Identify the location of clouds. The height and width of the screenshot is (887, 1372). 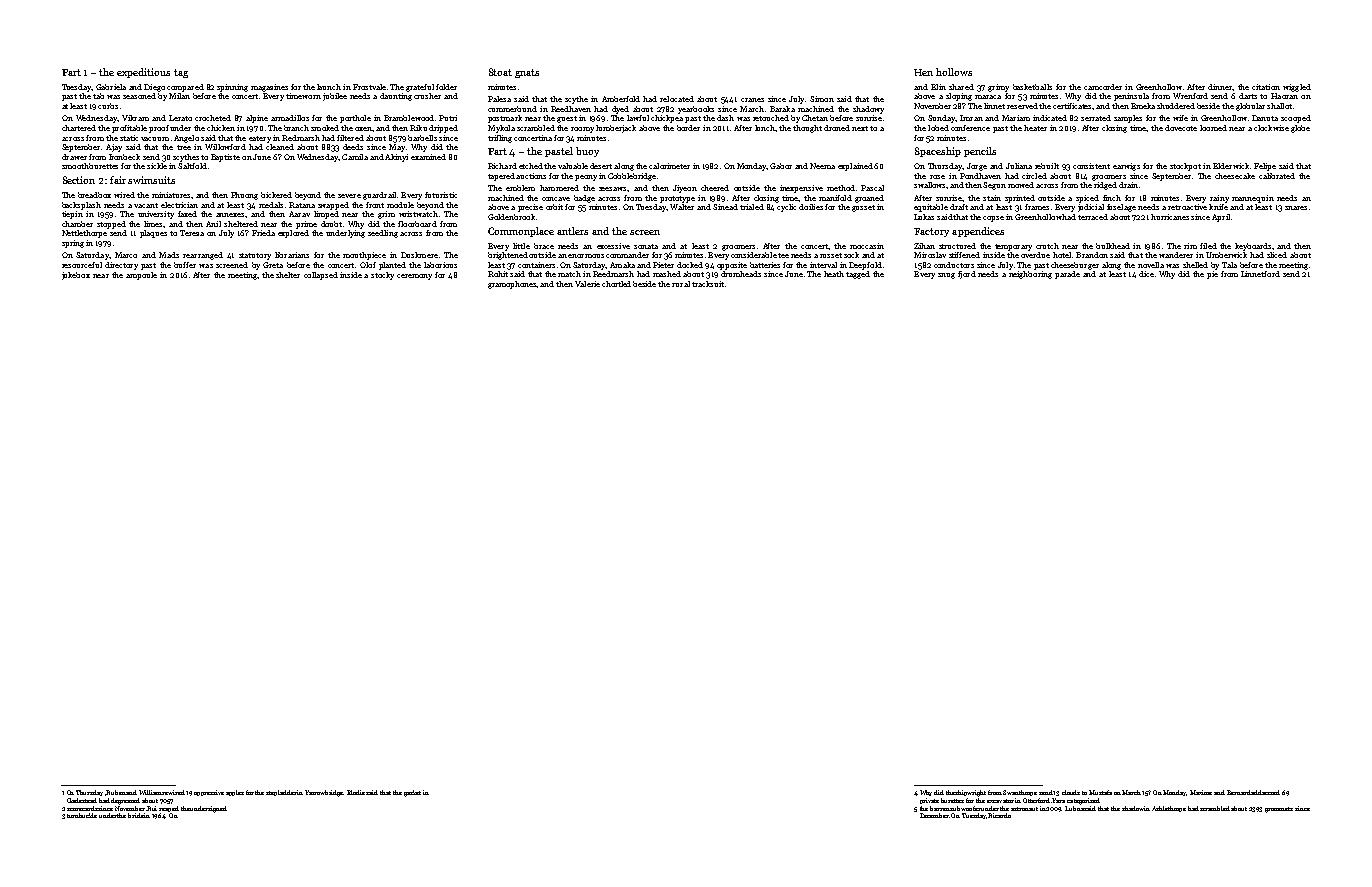
(1071, 792).
